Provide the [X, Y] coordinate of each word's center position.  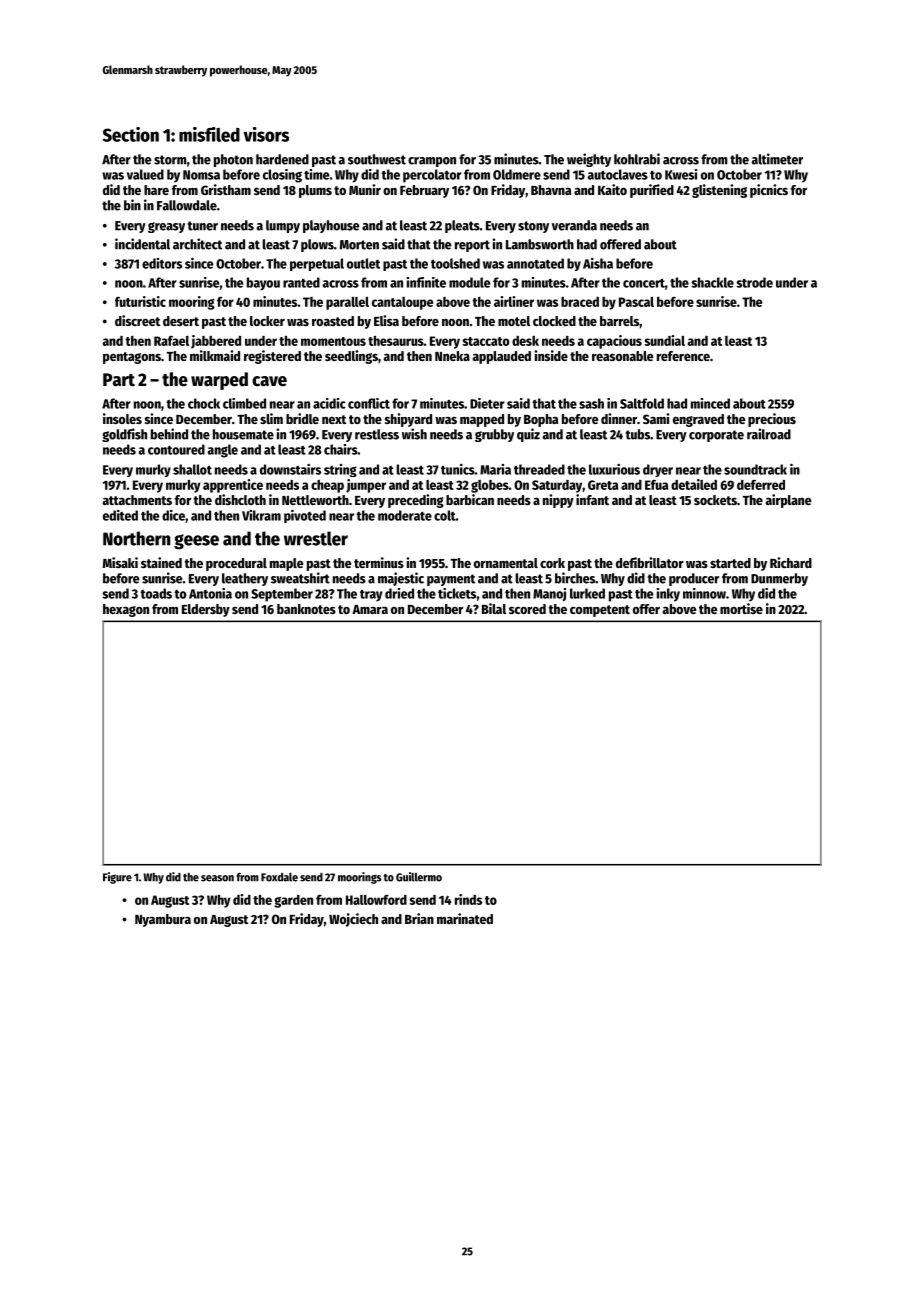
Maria [495, 469]
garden [293, 901]
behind [169, 434]
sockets [715, 500]
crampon [432, 162]
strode [754, 282]
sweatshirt [300, 578]
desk [525, 341]
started [730, 563]
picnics [769, 191]
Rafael [171, 340]
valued [145, 174]
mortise [741, 608]
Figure [117, 878]
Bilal [494, 608]
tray [371, 596]
